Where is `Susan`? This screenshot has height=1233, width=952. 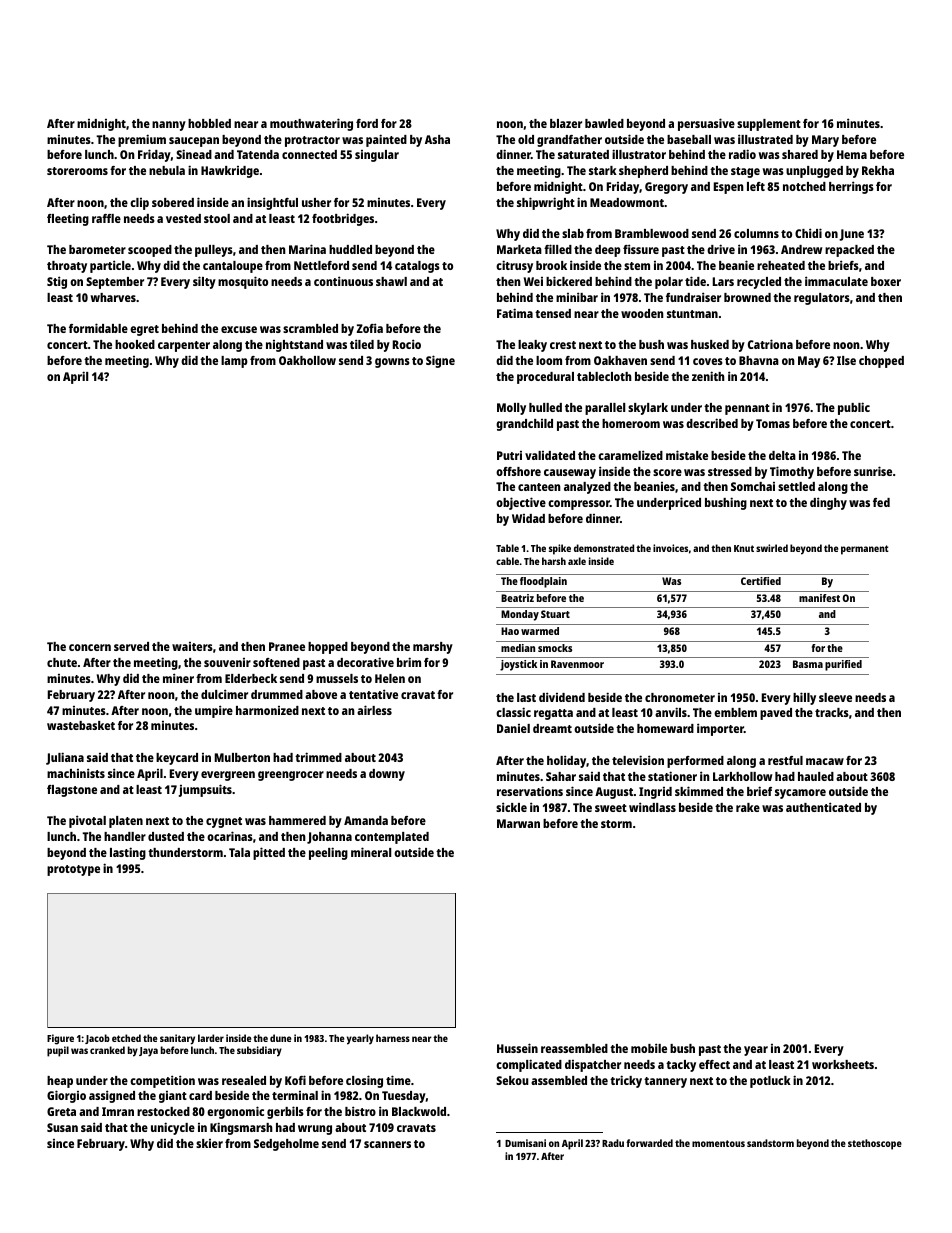 Susan is located at coordinates (62, 1127).
